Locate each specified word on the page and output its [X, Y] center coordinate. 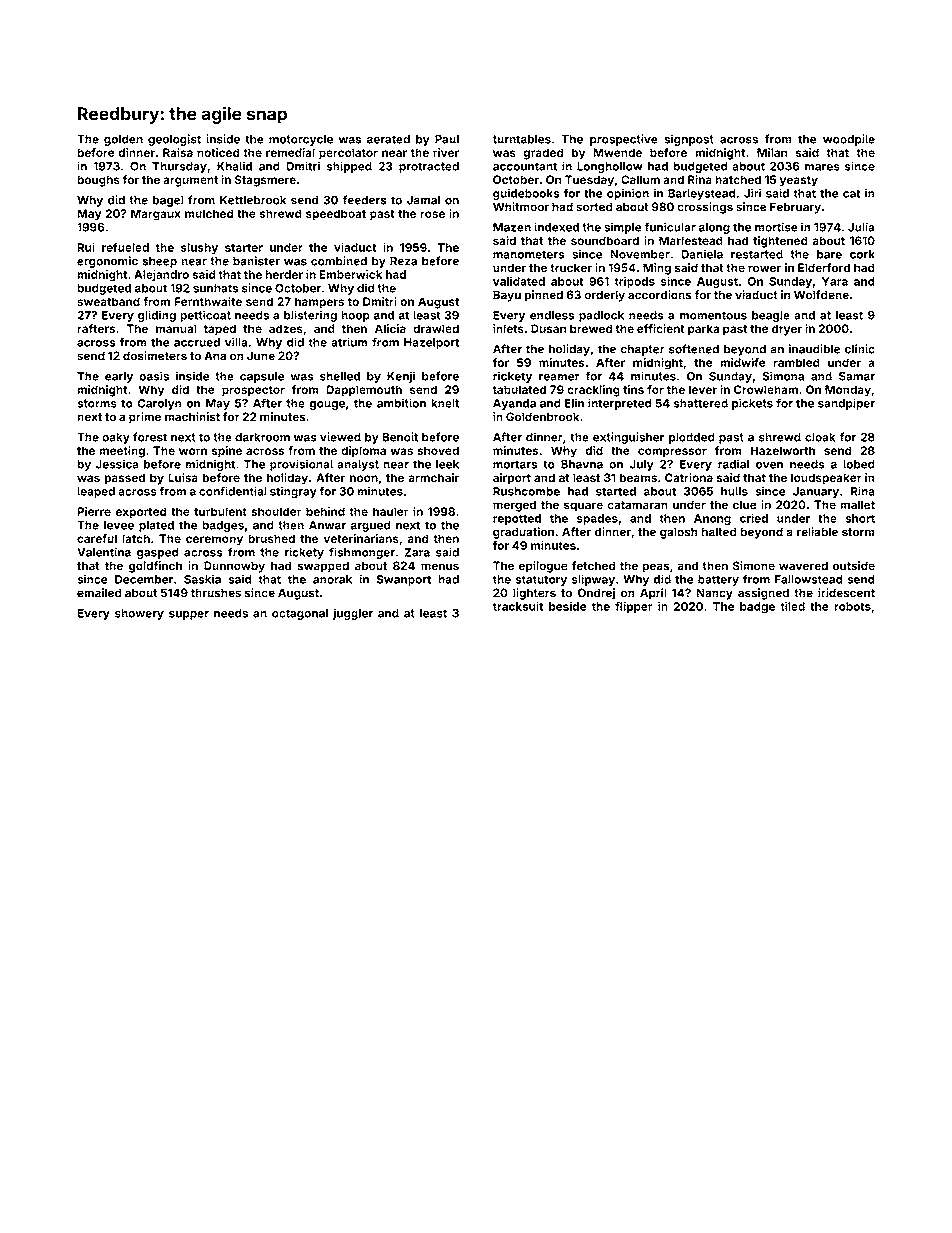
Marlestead [691, 240]
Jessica [117, 464]
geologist [174, 140]
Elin [574, 403]
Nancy [714, 594]
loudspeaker [826, 479]
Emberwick [350, 274]
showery [139, 614]
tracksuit [518, 606]
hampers [319, 303]
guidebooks [526, 194]
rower [765, 269]
